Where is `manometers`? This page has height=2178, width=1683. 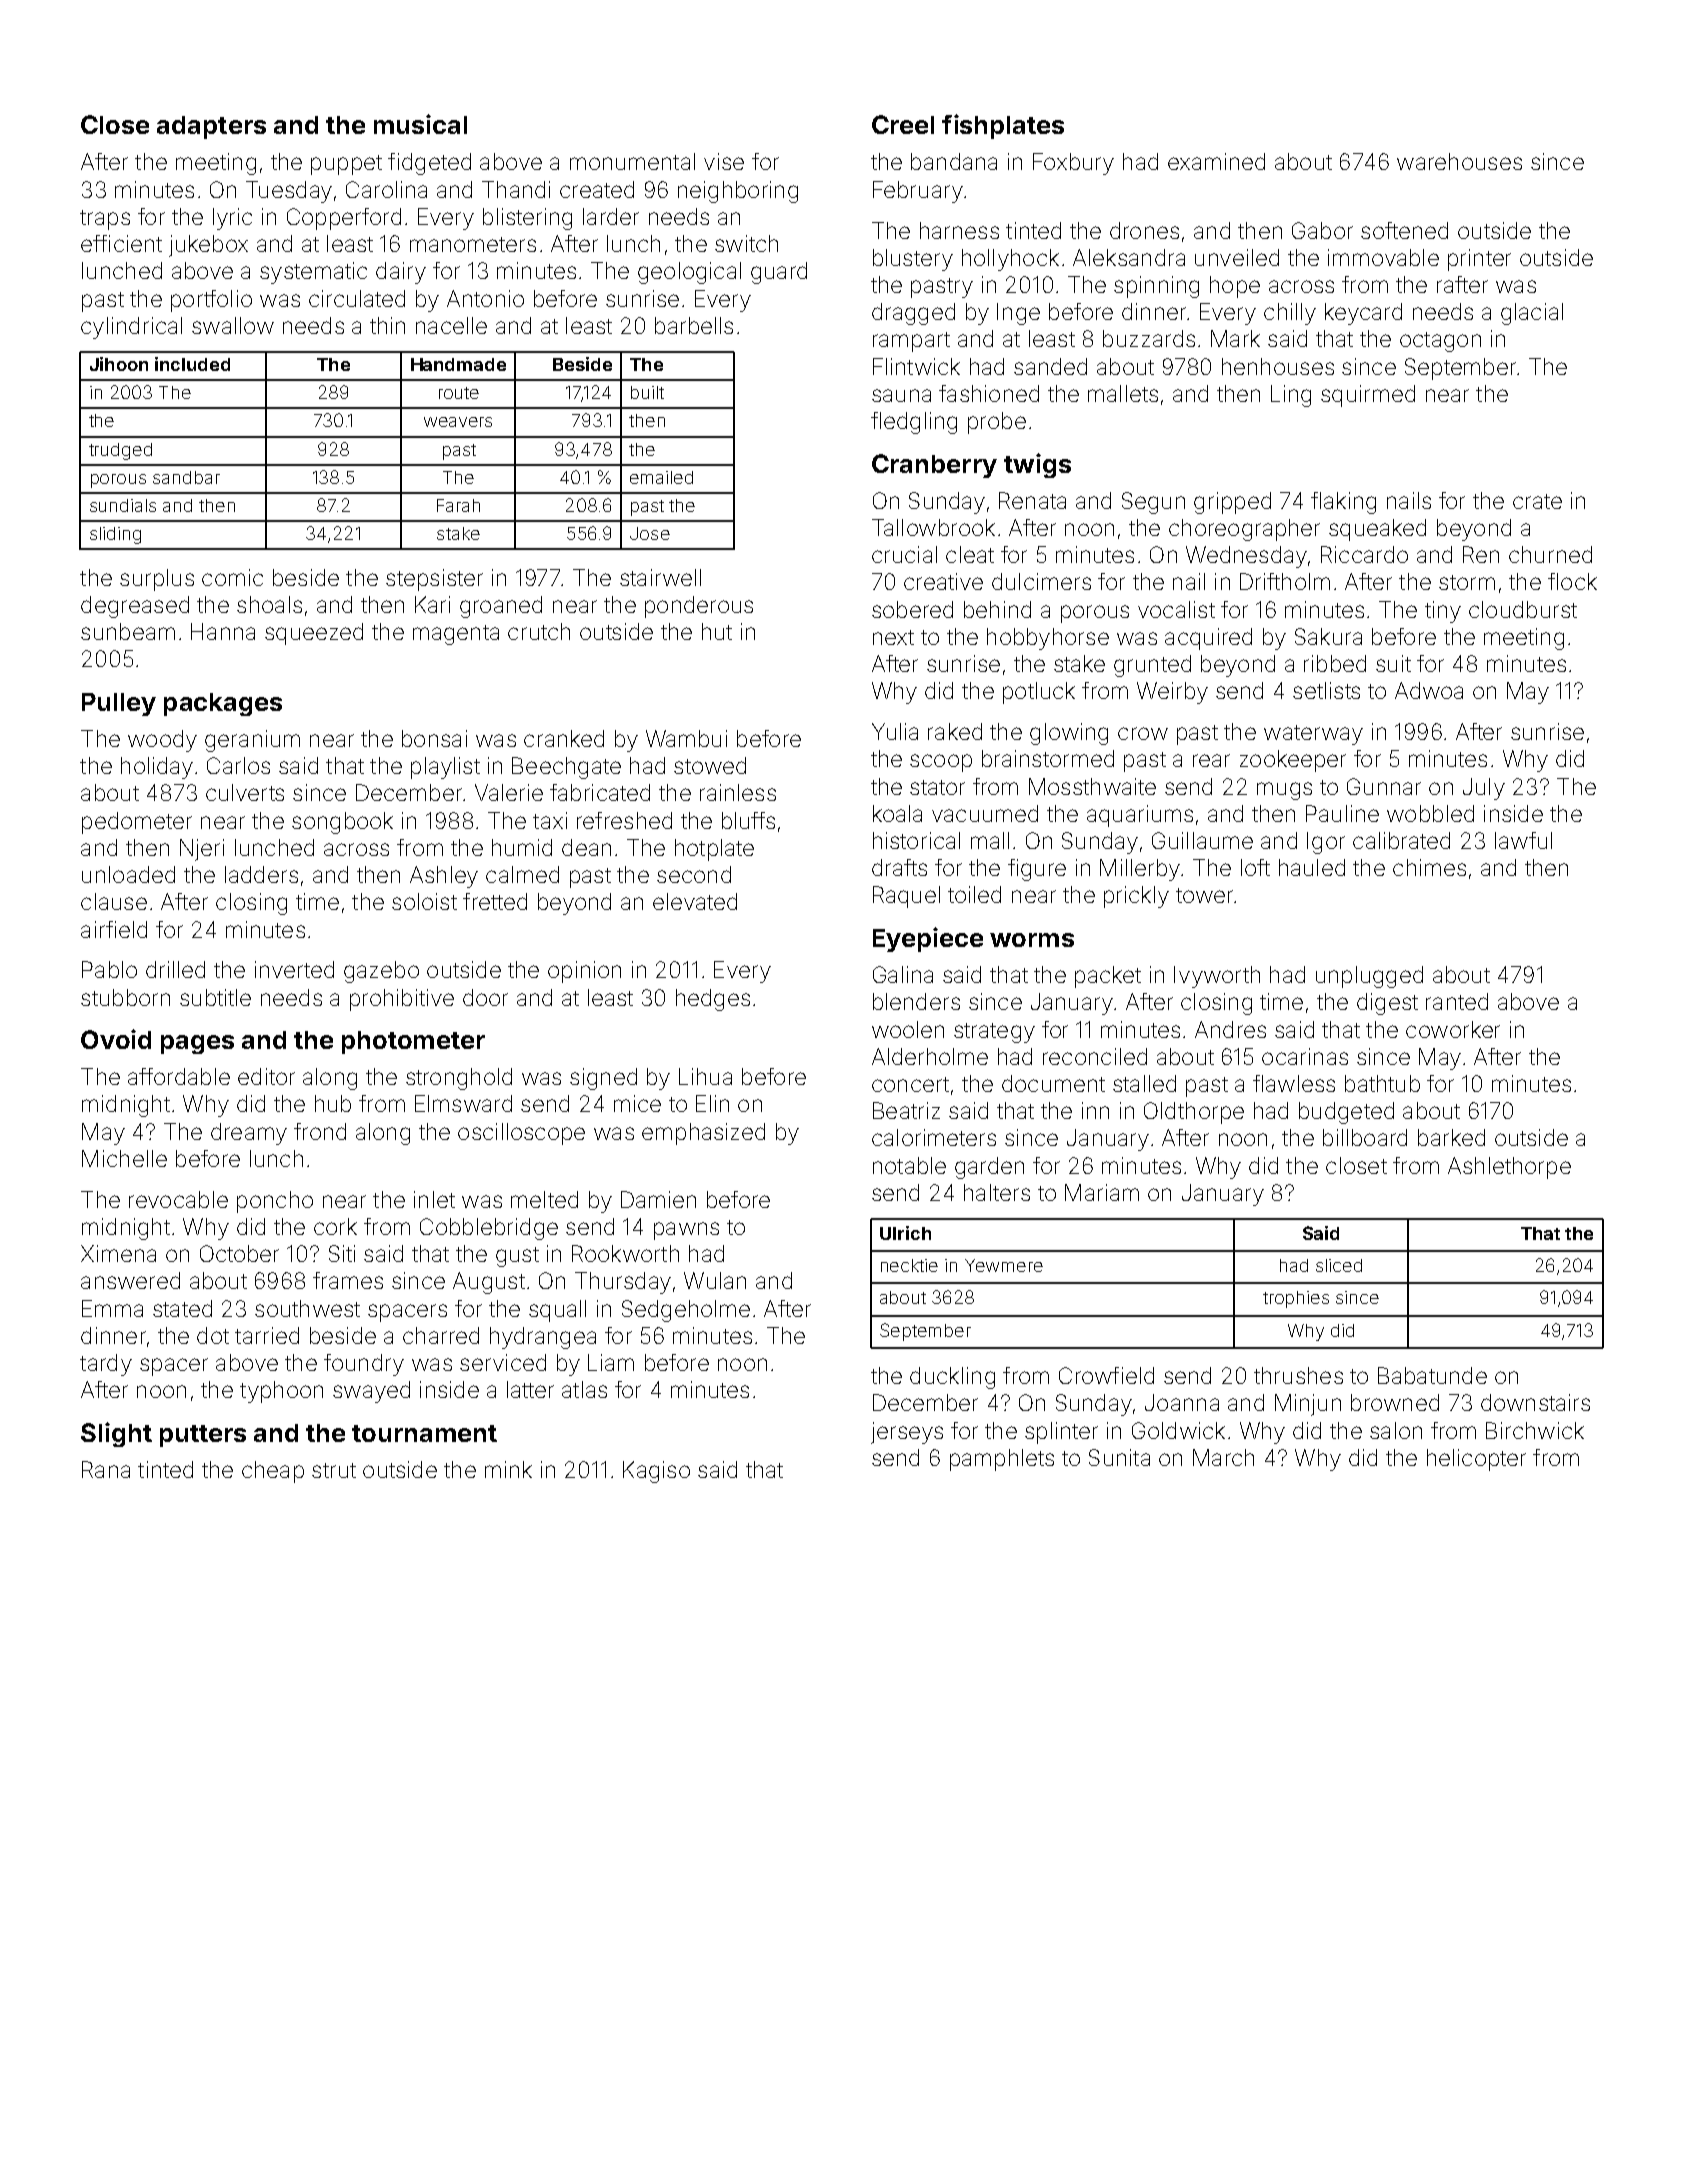
manometers is located at coordinates (473, 244).
